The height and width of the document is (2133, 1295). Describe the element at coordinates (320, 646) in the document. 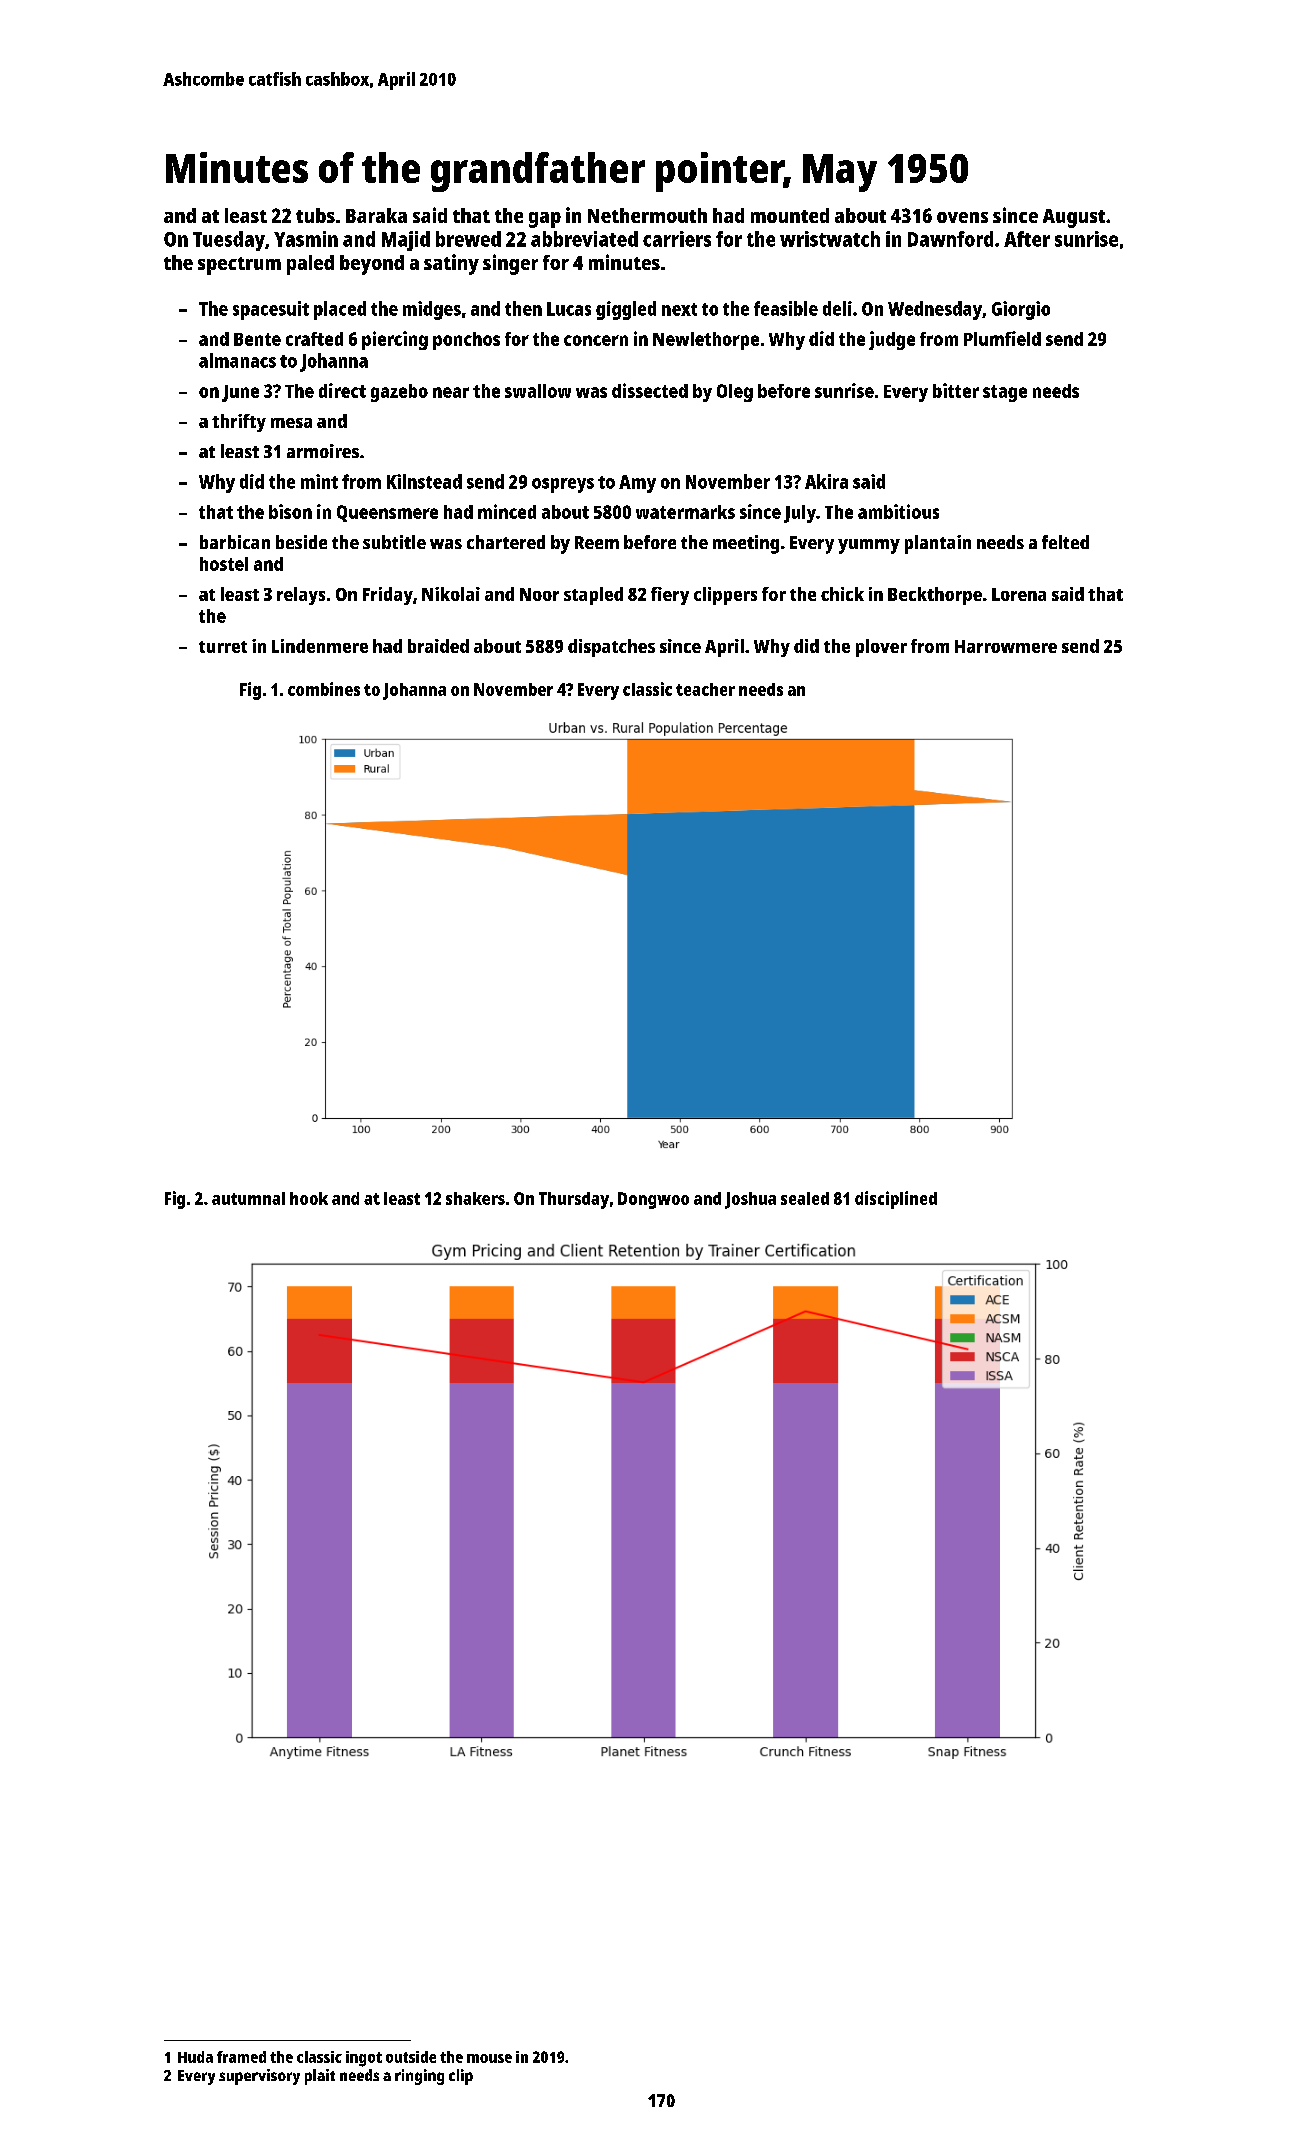

I see `Lindenmere` at that location.
